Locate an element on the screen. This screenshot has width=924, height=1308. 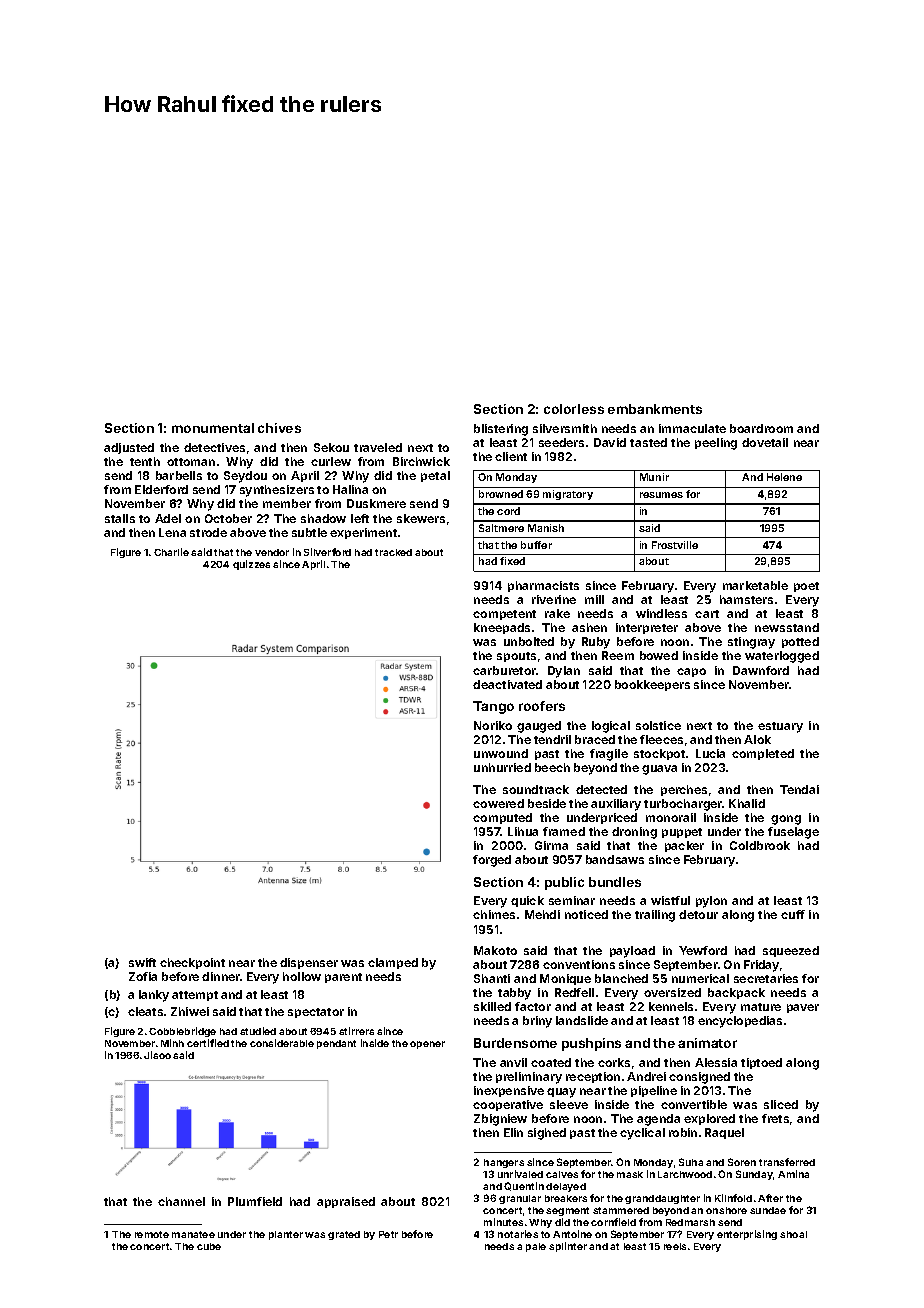
enterprising is located at coordinates (747, 1235).
